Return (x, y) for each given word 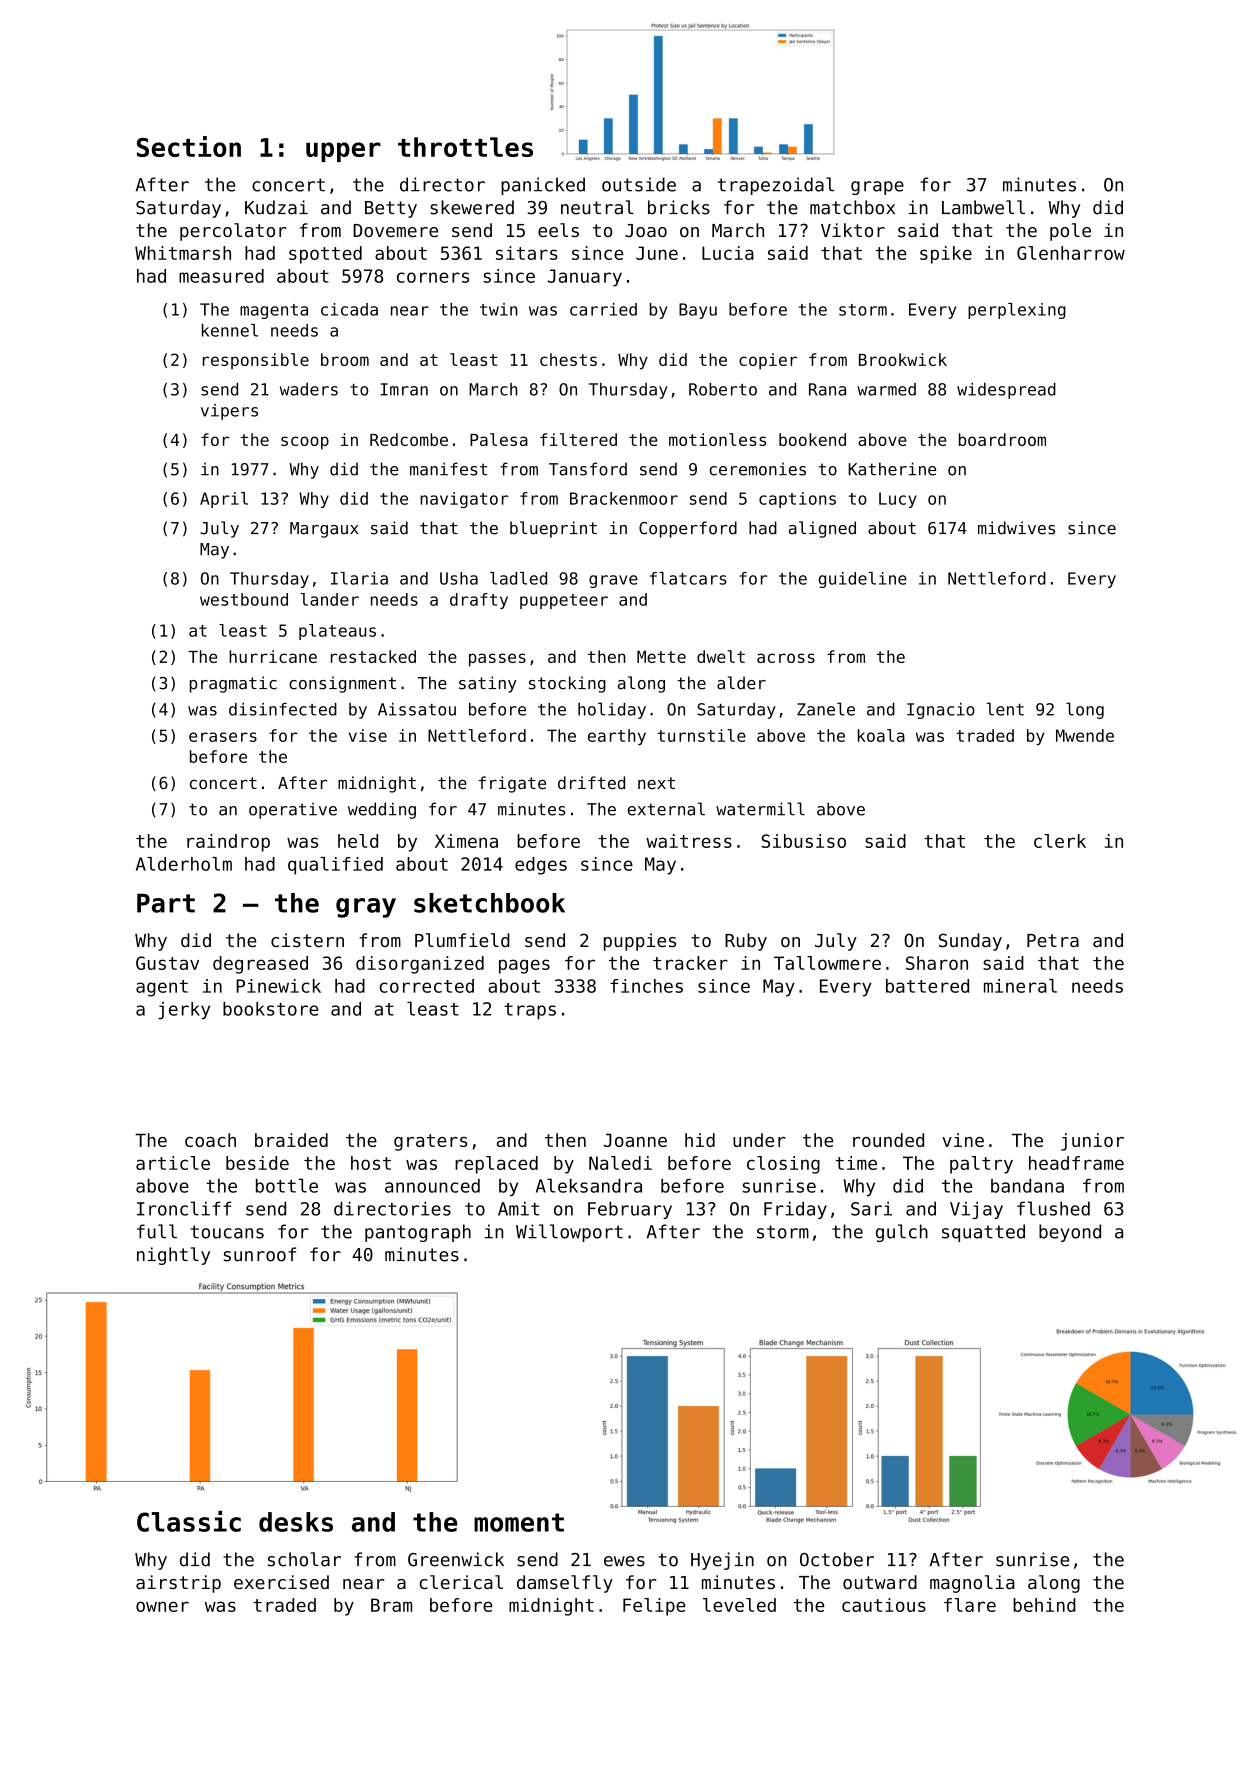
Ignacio (941, 711)
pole (1070, 232)
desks (296, 1522)
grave (613, 581)
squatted (983, 1233)
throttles (465, 147)
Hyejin (722, 1561)
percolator (233, 232)
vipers (229, 412)
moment (519, 1522)
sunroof (260, 1254)
